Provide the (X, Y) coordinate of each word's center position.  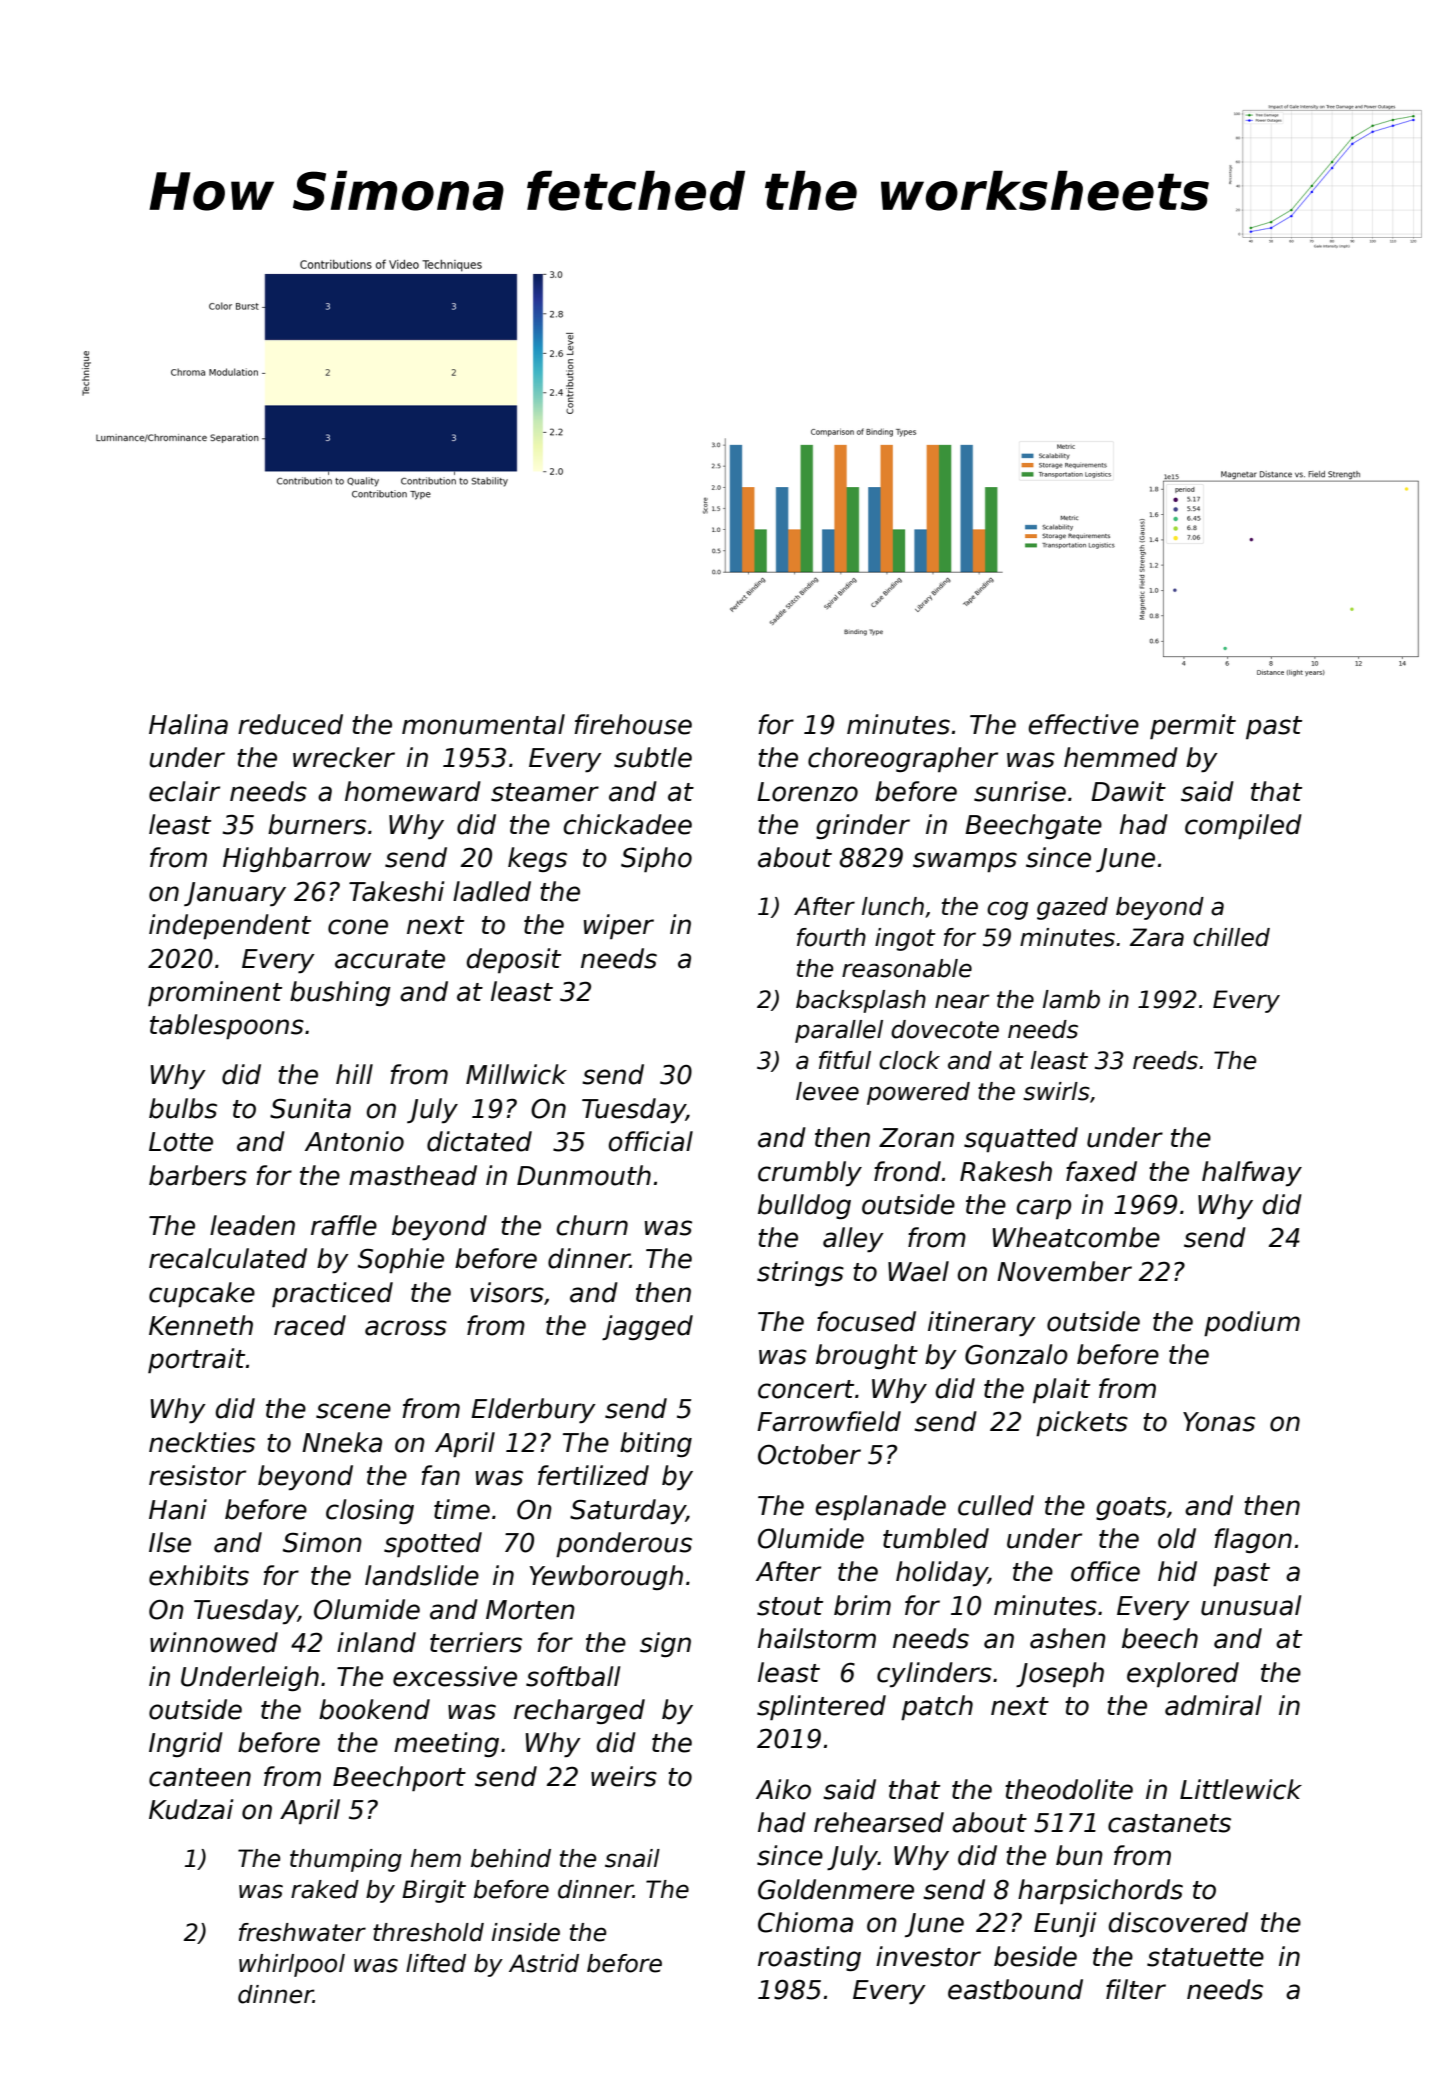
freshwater (302, 1932)
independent (230, 926)
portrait (196, 1360)
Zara (1157, 937)
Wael (918, 1271)
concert (806, 1389)
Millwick (516, 1074)
